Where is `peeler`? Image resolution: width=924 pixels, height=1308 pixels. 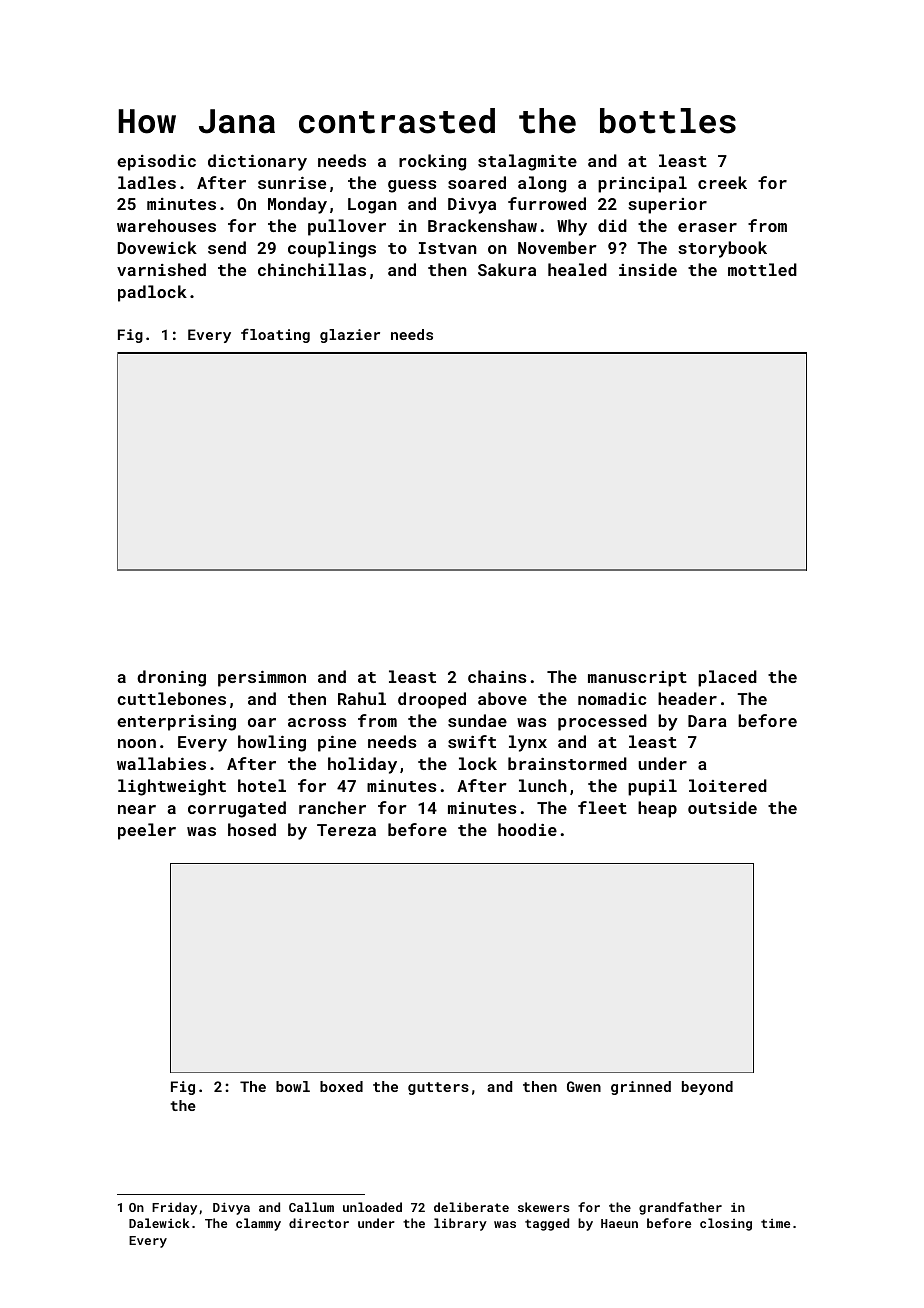 peeler is located at coordinates (147, 831).
